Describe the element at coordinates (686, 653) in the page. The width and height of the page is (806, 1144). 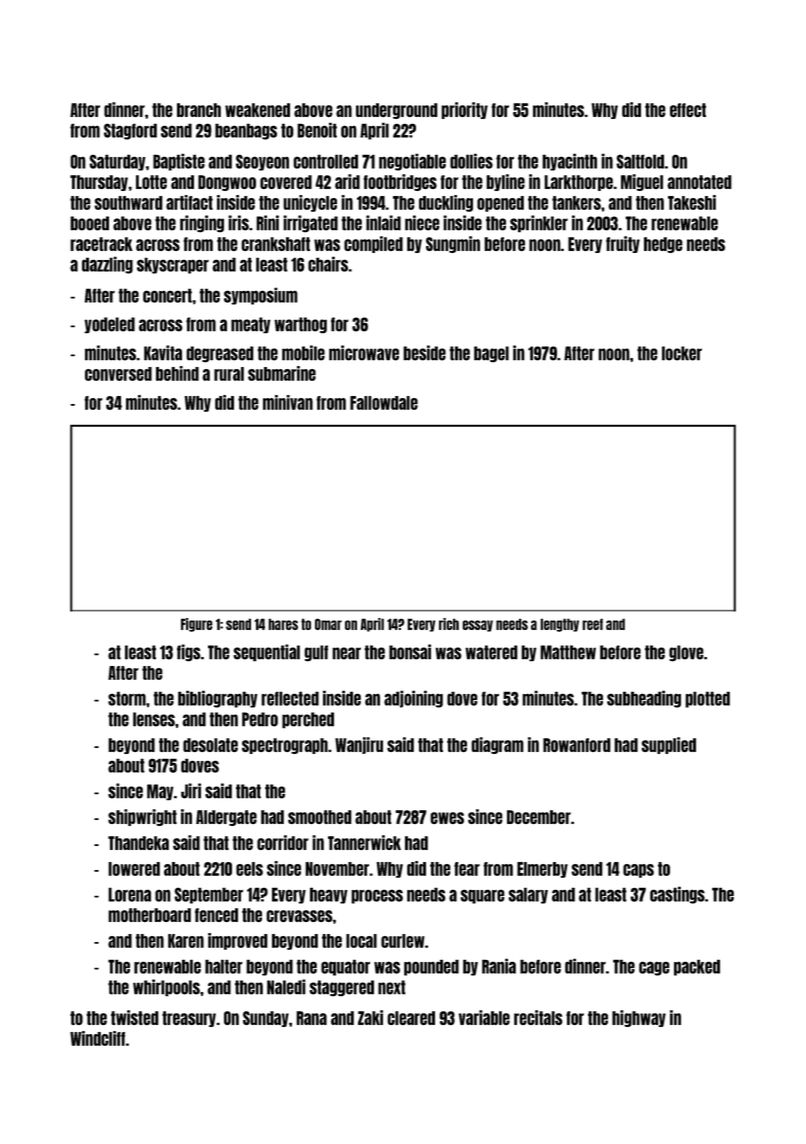
I see `glove` at that location.
